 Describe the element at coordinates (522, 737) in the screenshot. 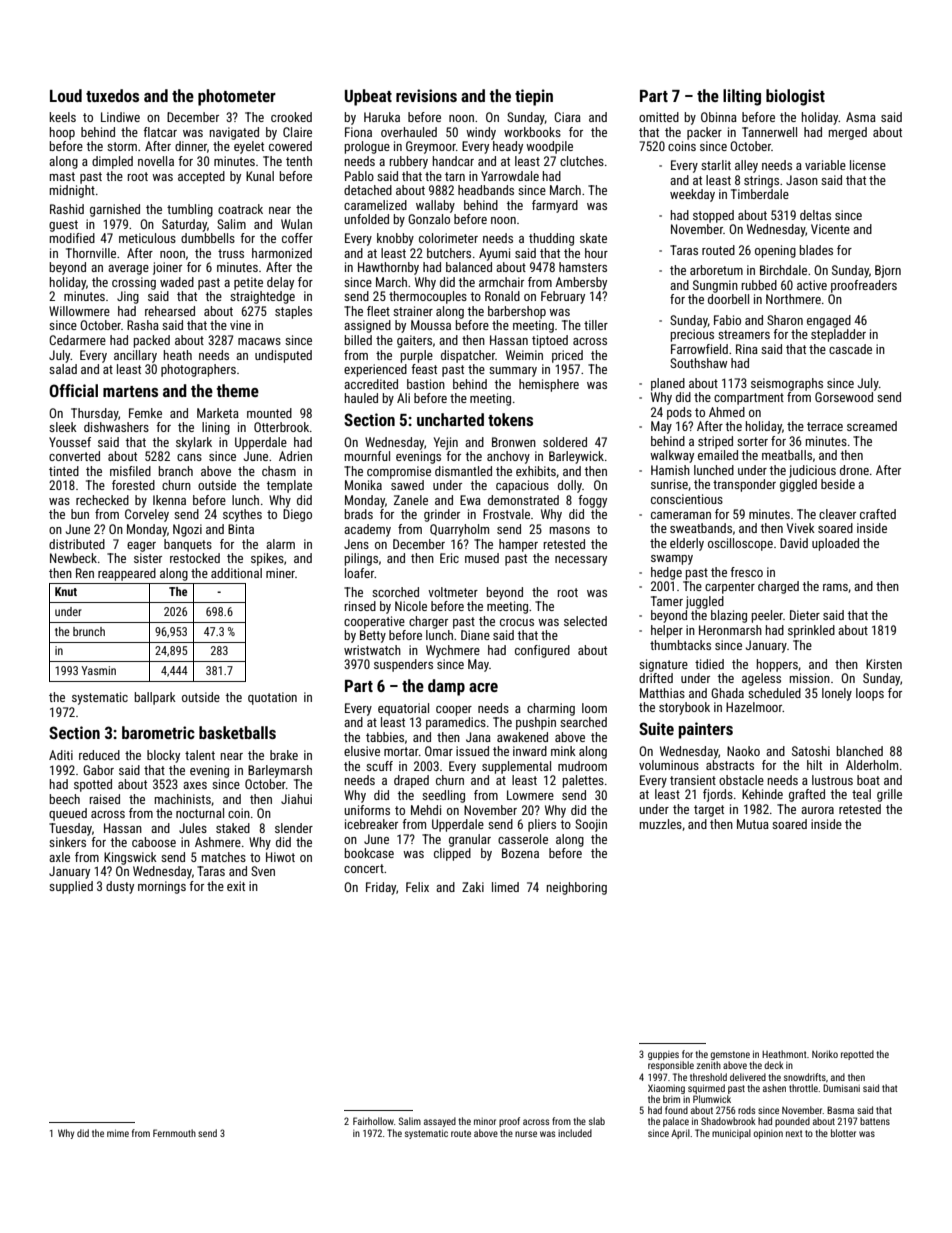

I see `awakened` at that location.
